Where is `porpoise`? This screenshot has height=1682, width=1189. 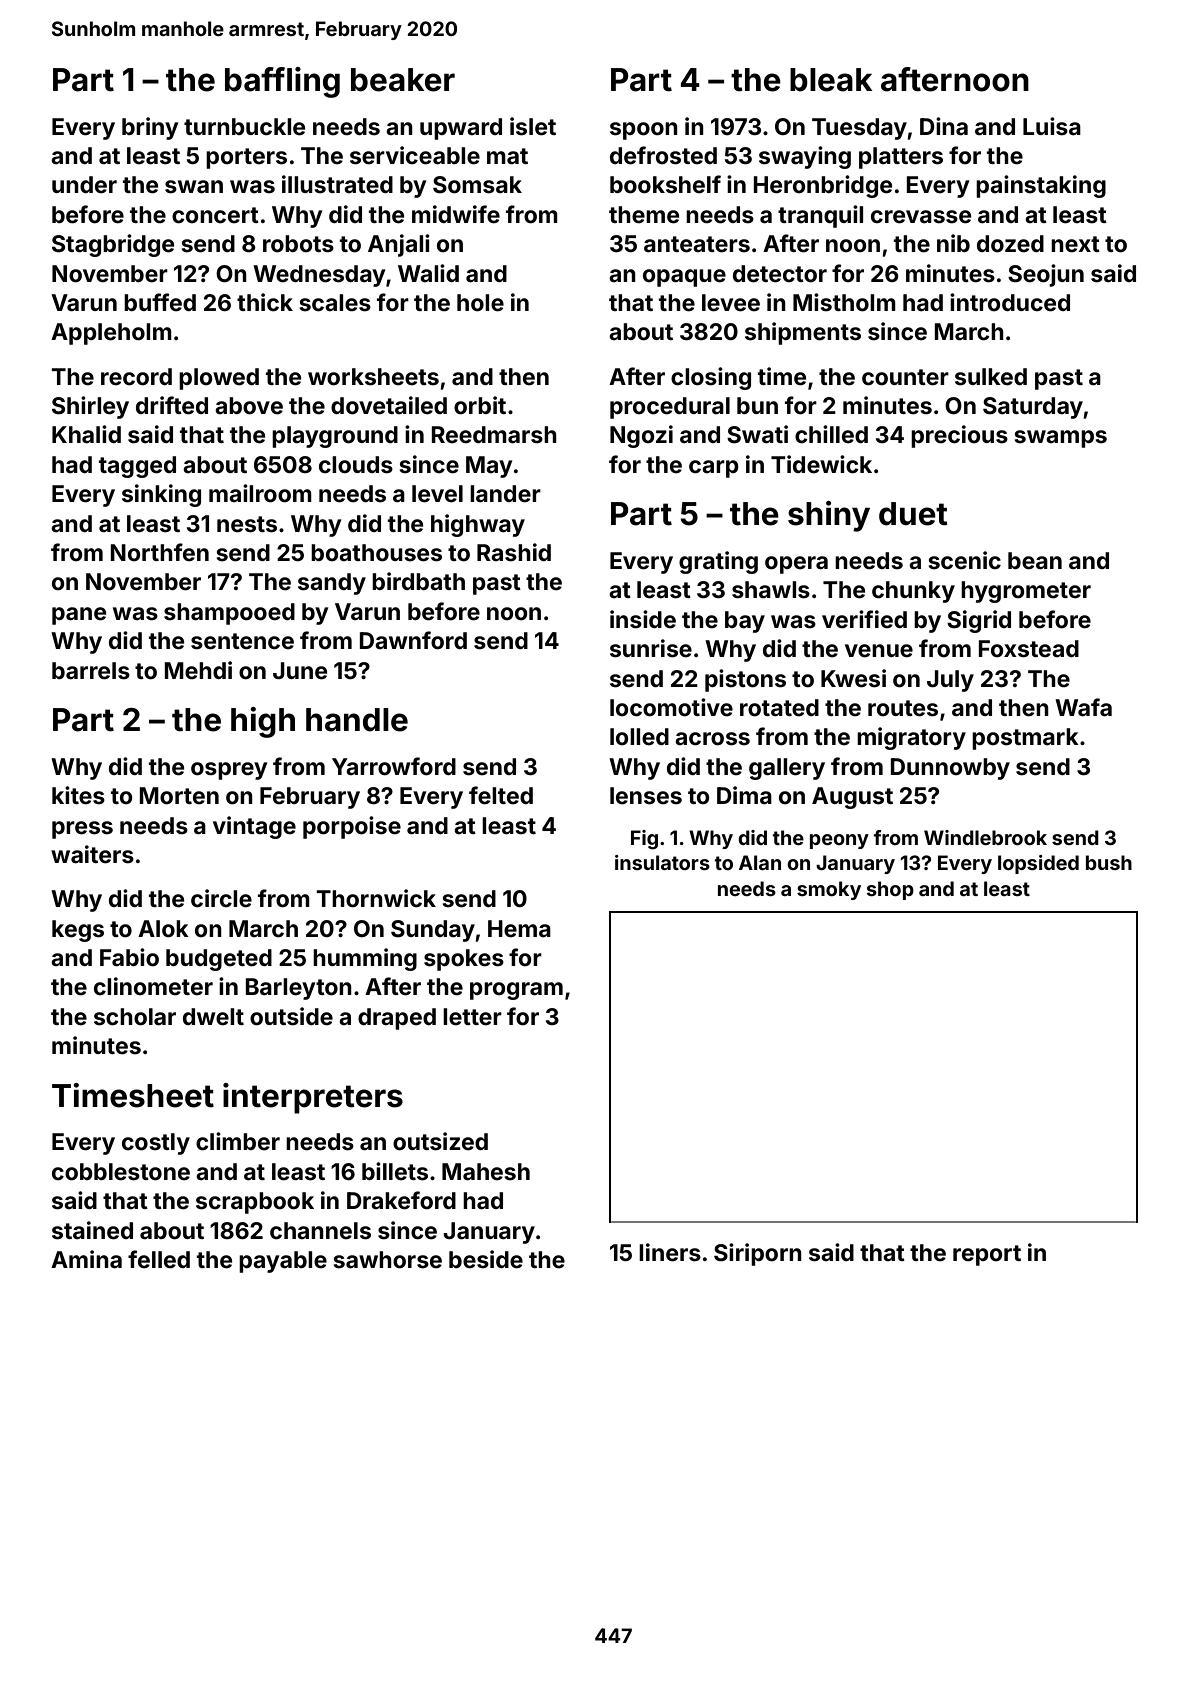
porpoise is located at coordinates (352, 827).
